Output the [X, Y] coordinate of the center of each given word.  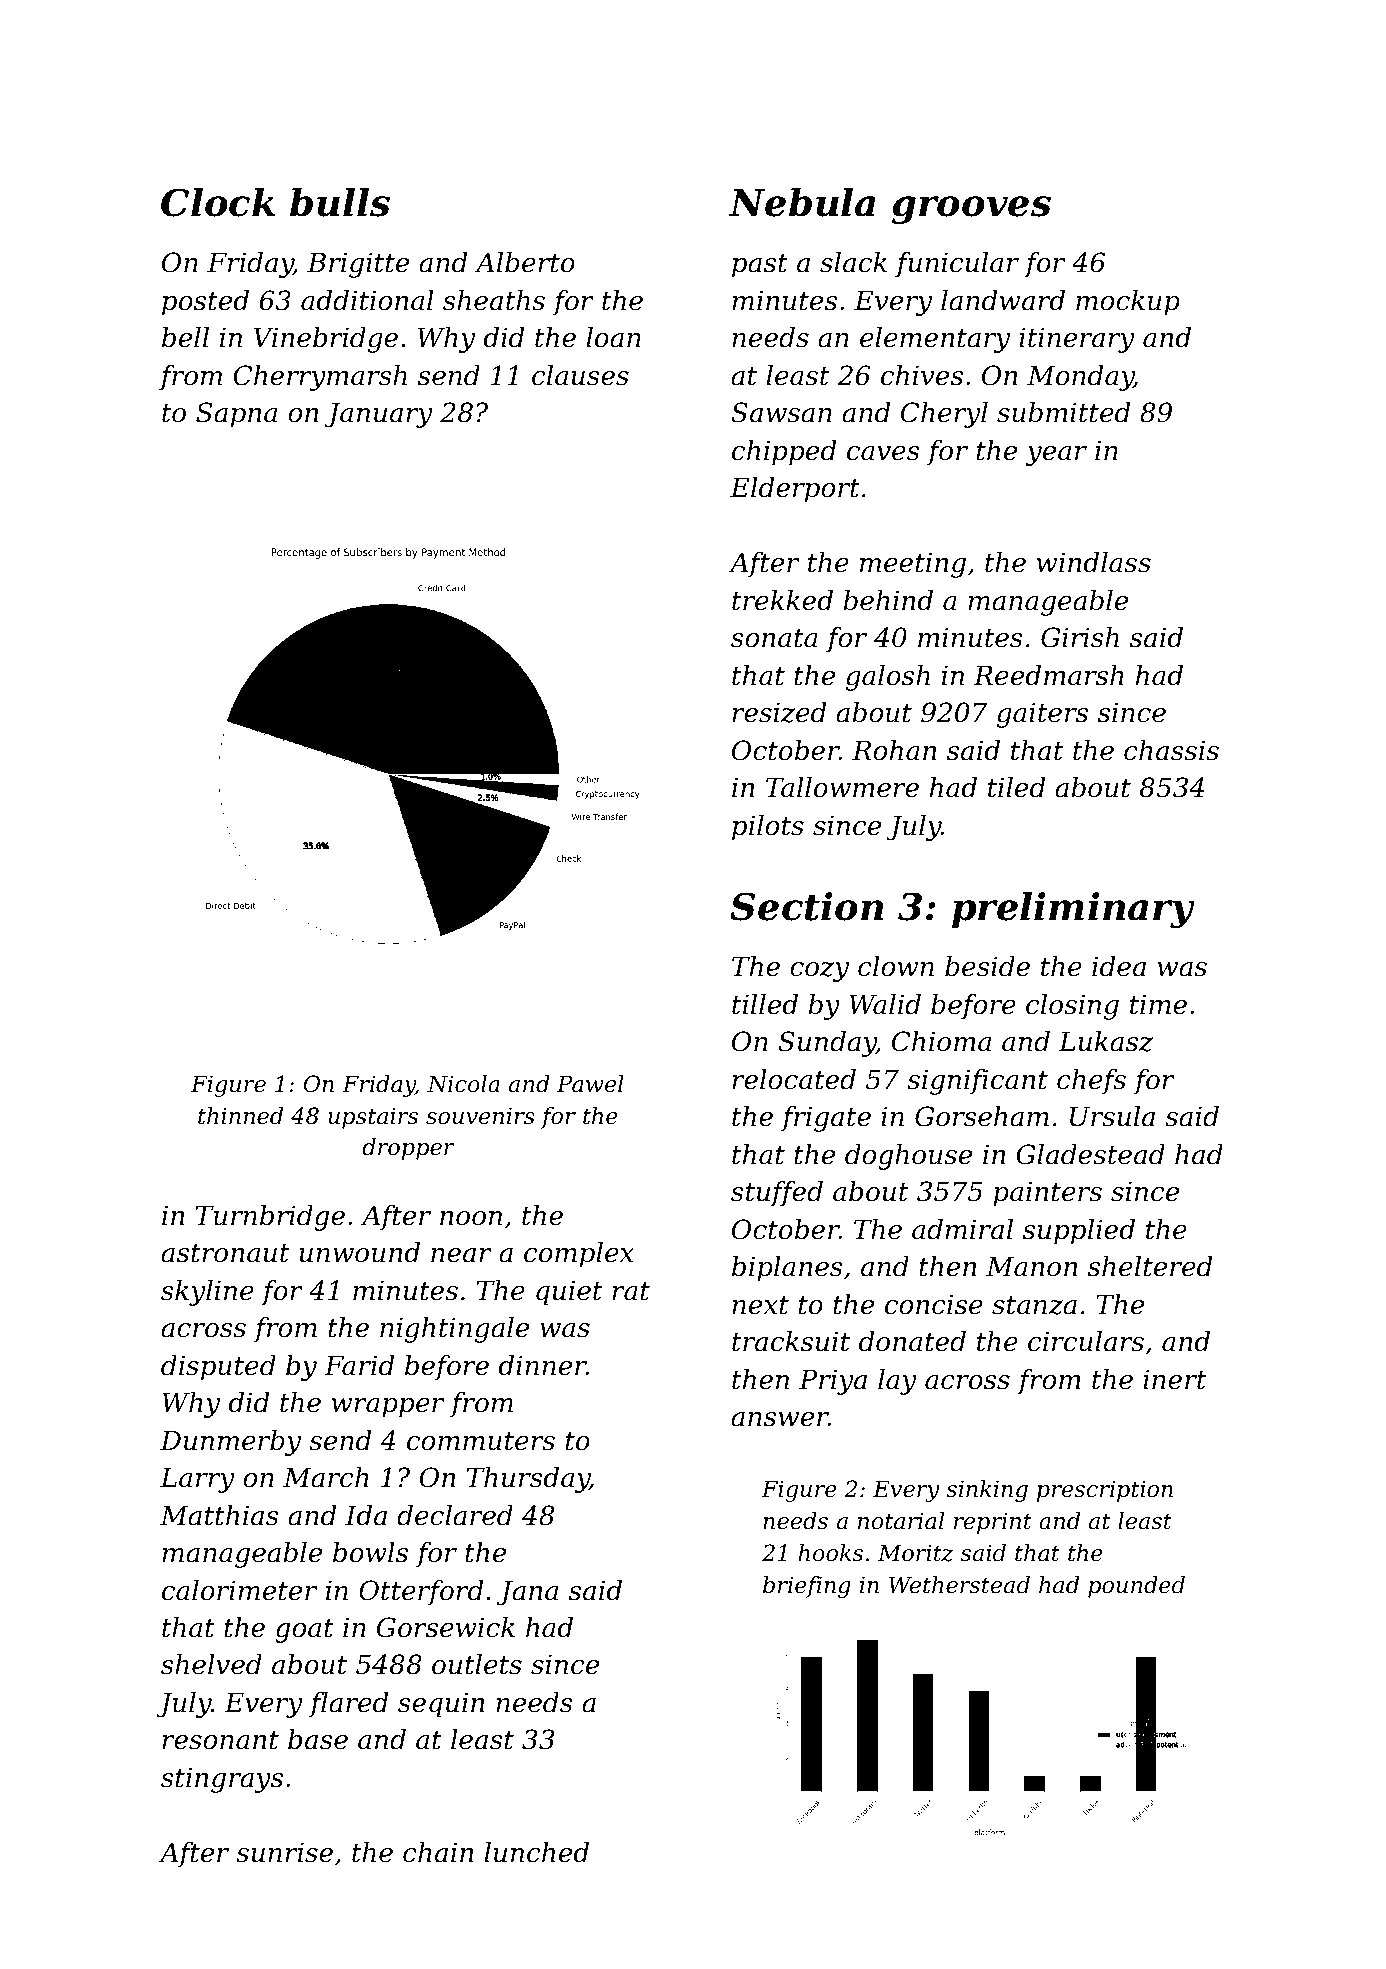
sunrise [284, 1852]
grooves [971, 210]
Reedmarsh [1049, 675]
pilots [768, 828]
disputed [218, 1368]
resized [779, 712]
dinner [542, 1365]
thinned [240, 1116]
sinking [987, 1491]
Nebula [802, 202]
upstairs [373, 1118]
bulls [340, 202]
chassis [1171, 750]
